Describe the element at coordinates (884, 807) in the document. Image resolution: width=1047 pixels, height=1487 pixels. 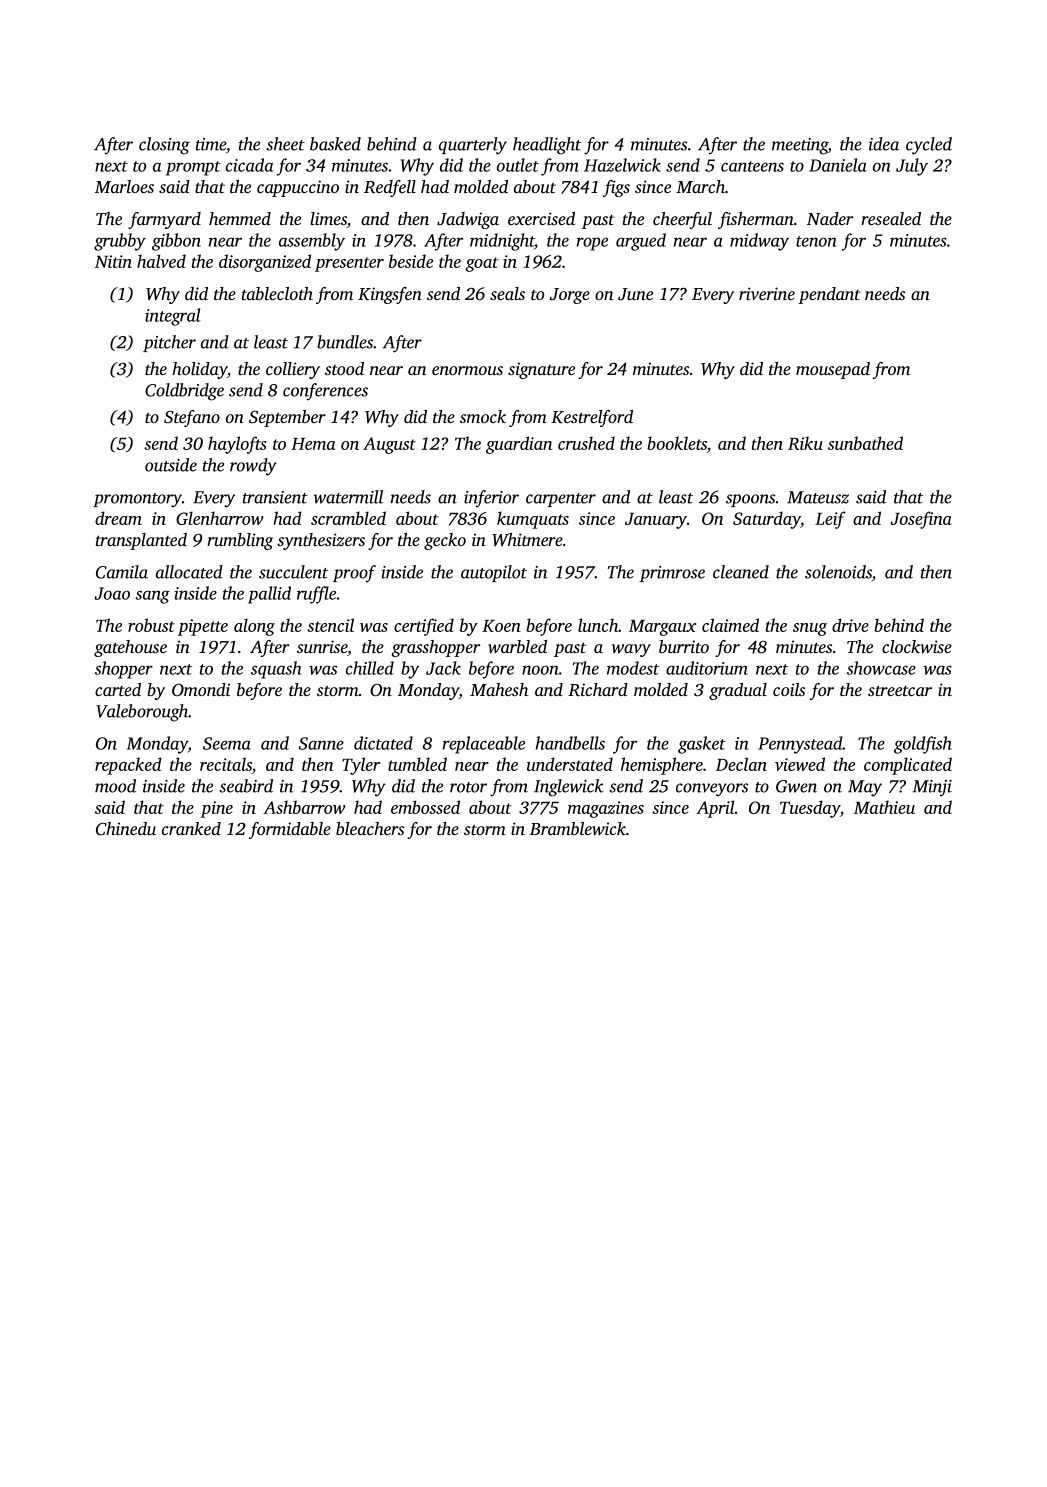
I see `Mathieu` at that location.
